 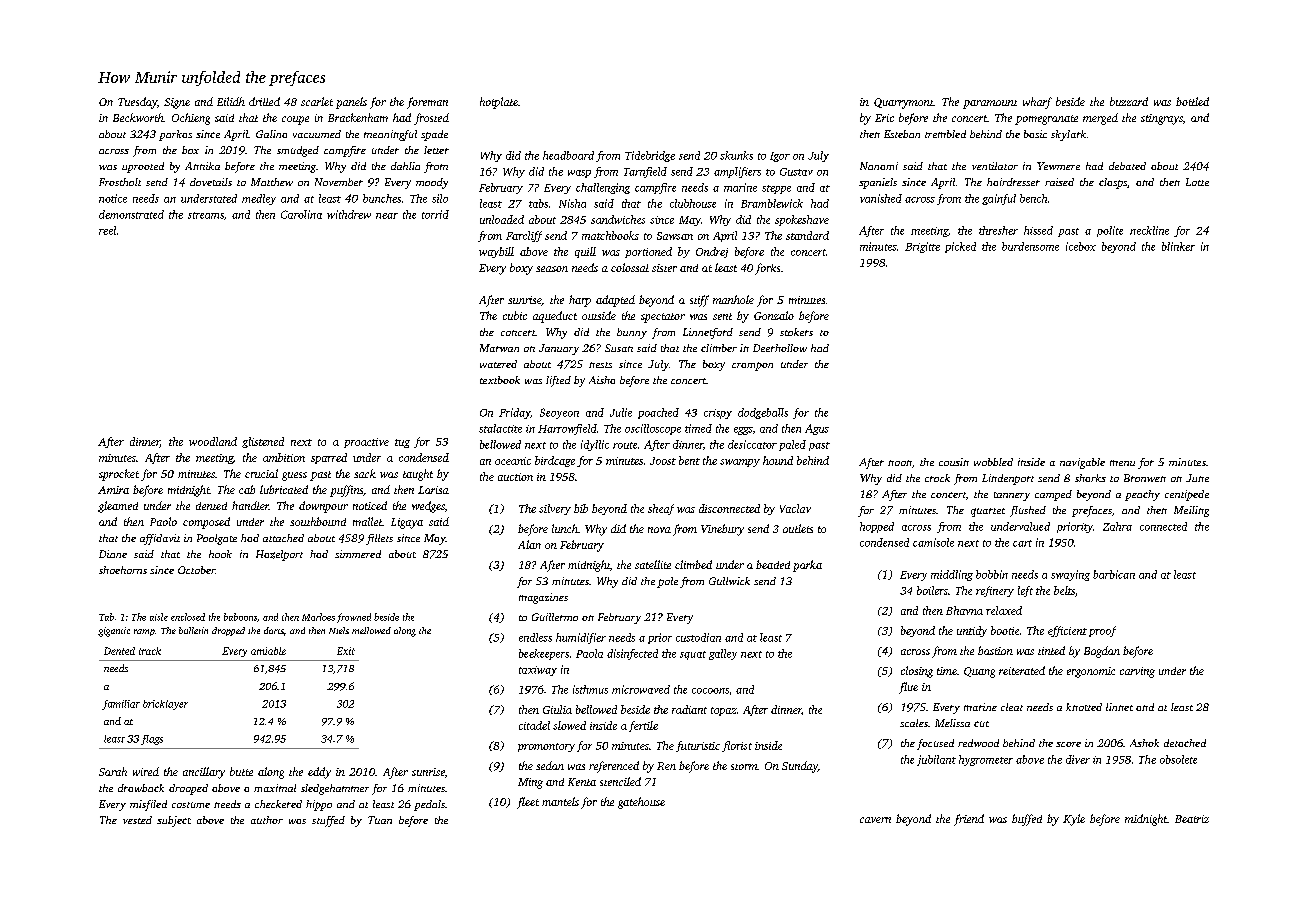 I want to click on picked, so click(x=960, y=247).
